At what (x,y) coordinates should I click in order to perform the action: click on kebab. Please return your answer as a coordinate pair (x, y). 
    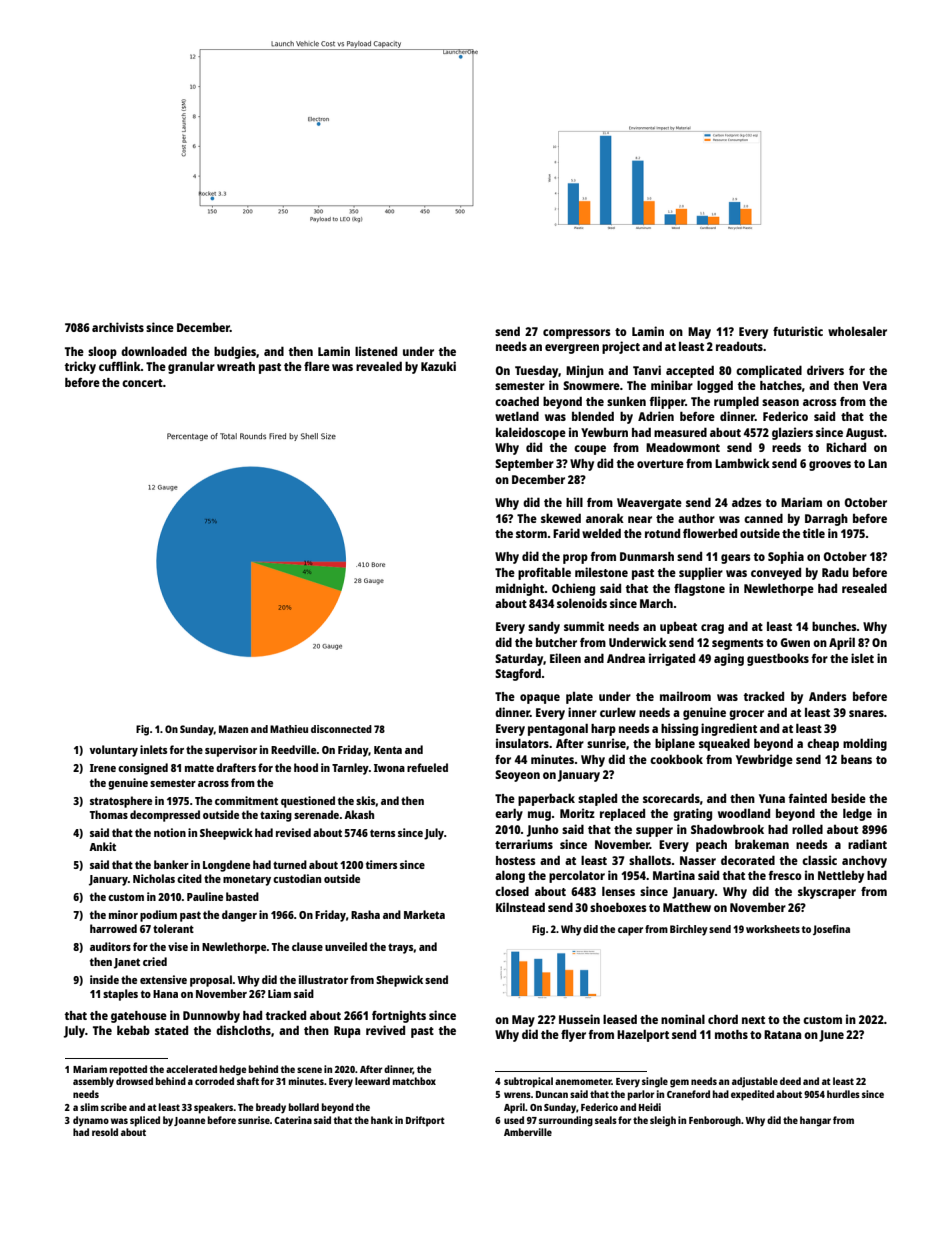
    Looking at the image, I should click on (133, 1030).
